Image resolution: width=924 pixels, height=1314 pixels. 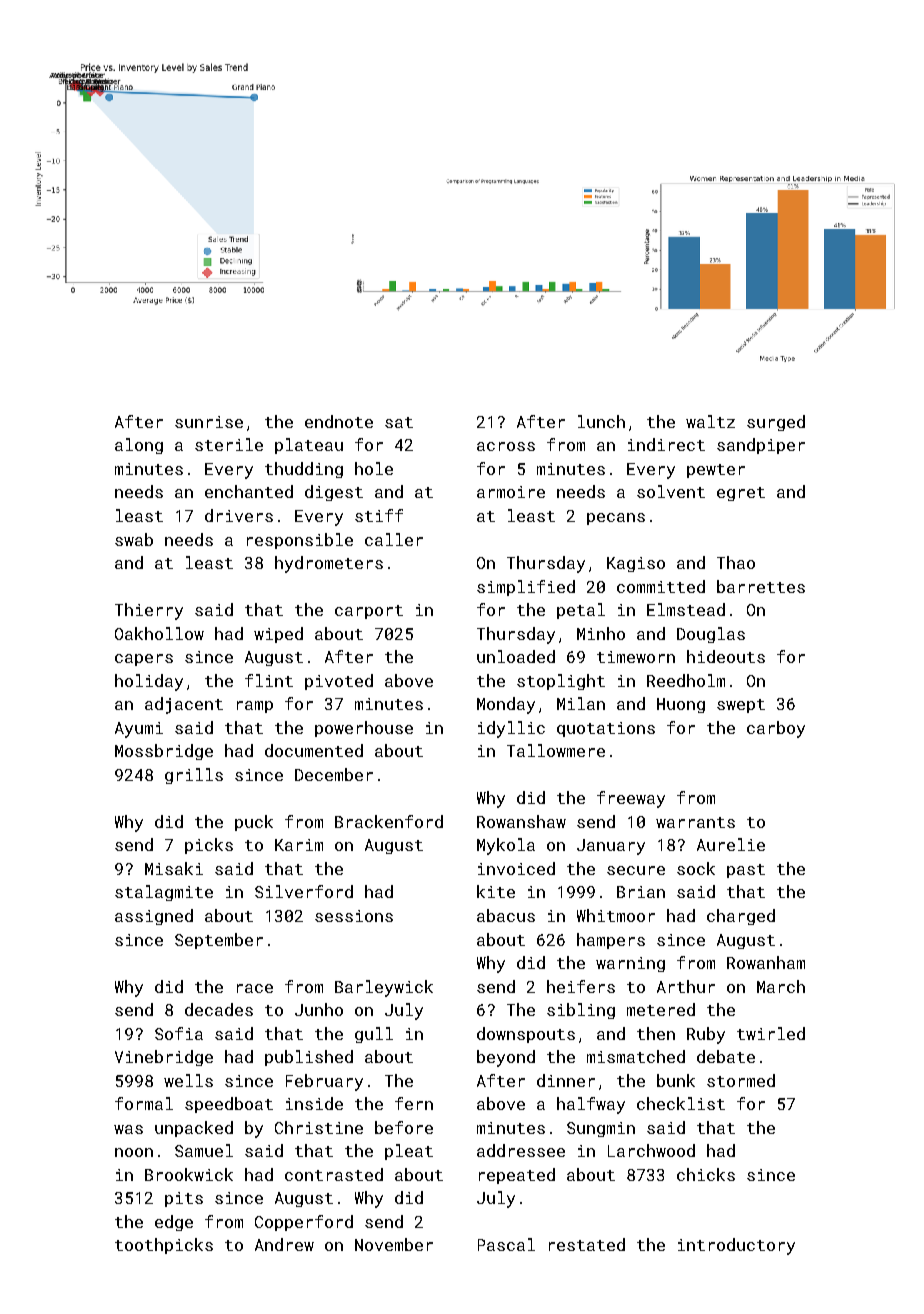 What do you see at coordinates (776, 423) in the image?
I see `surged` at bounding box center [776, 423].
